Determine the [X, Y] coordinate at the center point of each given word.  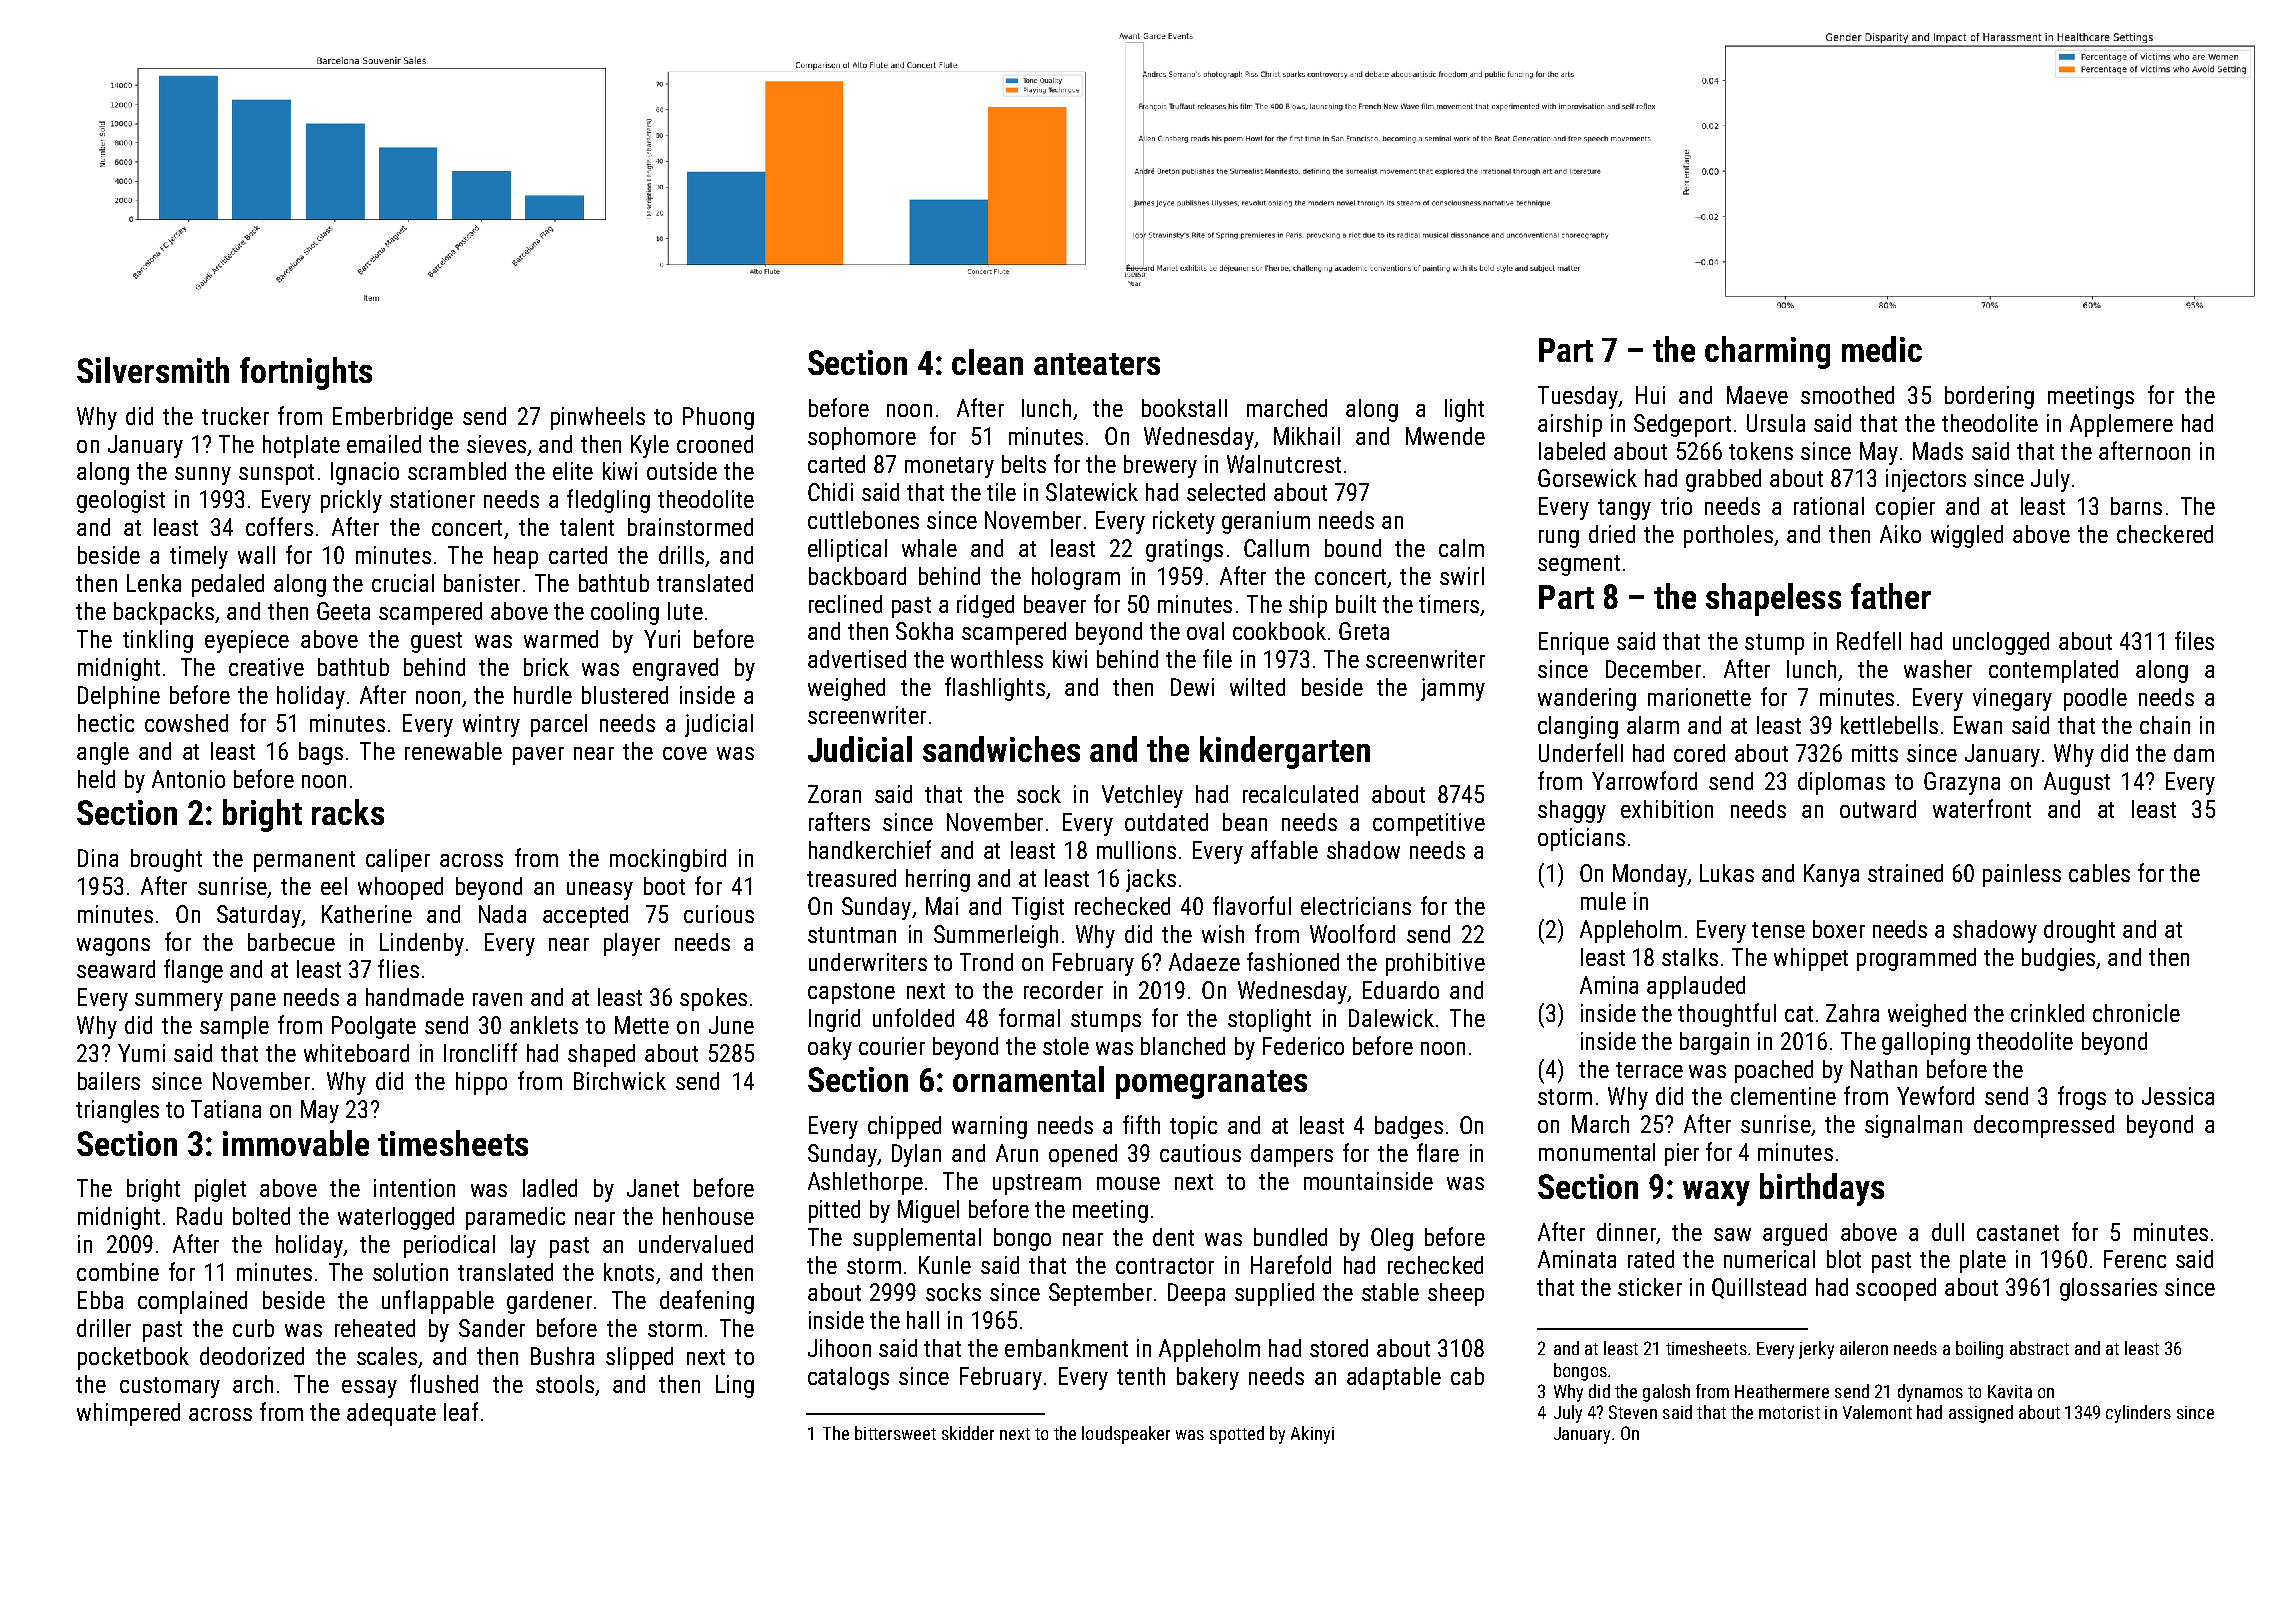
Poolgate [374, 1027]
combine [118, 1272]
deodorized [252, 1356]
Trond [986, 962]
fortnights [306, 373]
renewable [453, 751]
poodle [2095, 699]
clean [987, 362]
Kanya [1831, 875]
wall [256, 555]
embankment [1066, 1348]
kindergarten [1285, 752]
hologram [1076, 578]
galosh [1666, 1393]
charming [1767, 352]
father [1891, 596]
